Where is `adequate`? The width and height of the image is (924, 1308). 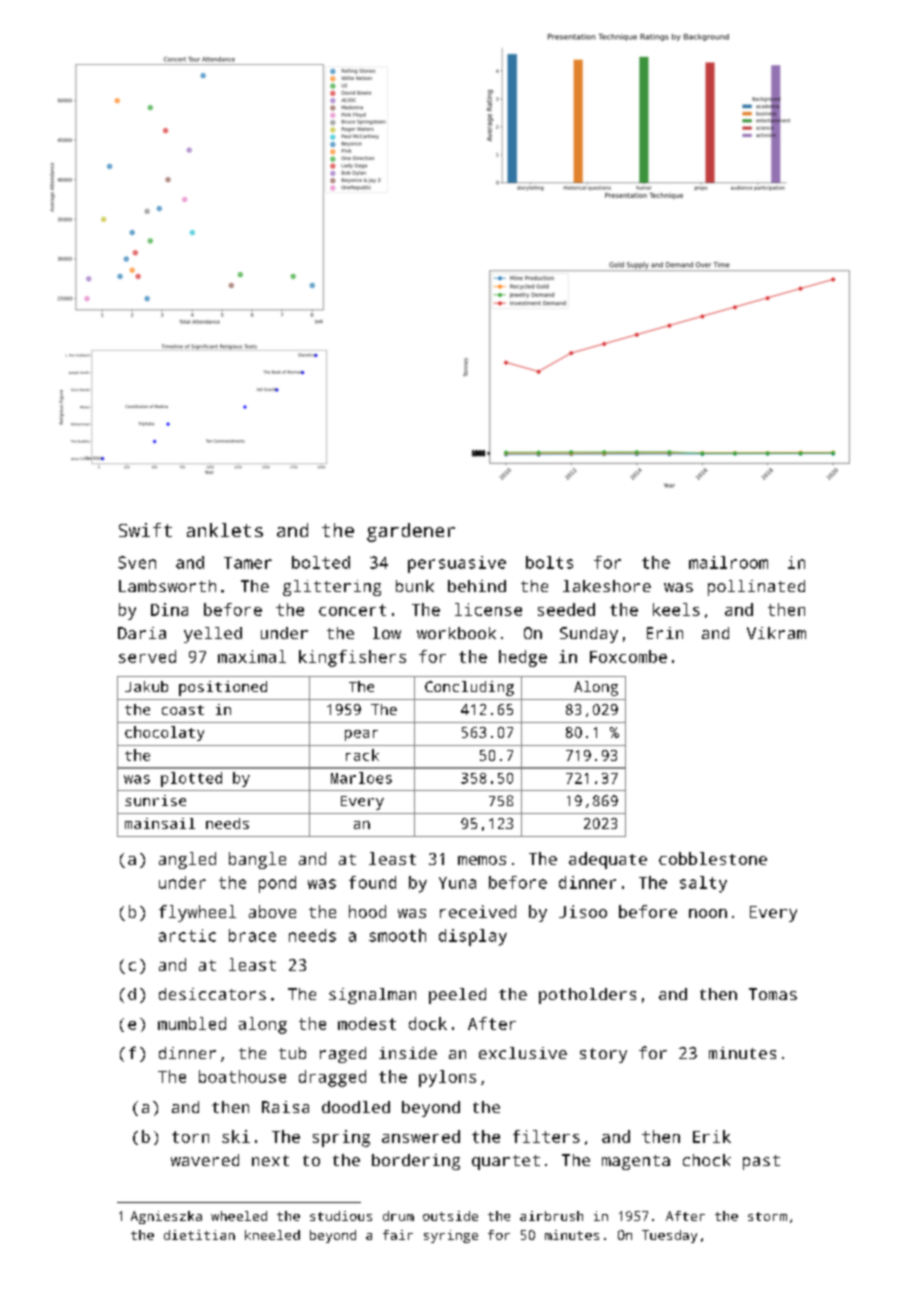 adequate is located at coordinates (608, 860).
